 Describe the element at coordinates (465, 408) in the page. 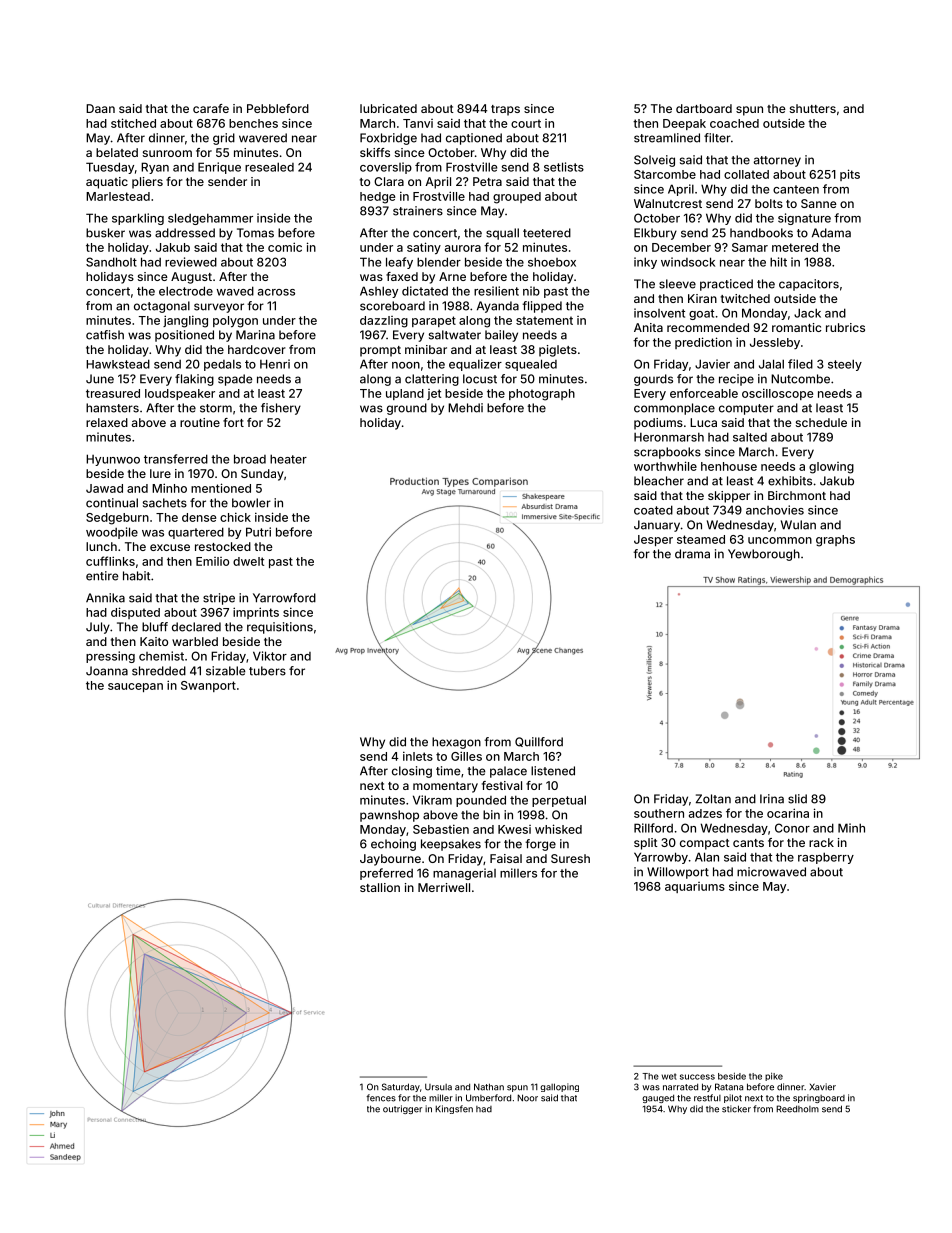

I see `Mehdi` at that location.
